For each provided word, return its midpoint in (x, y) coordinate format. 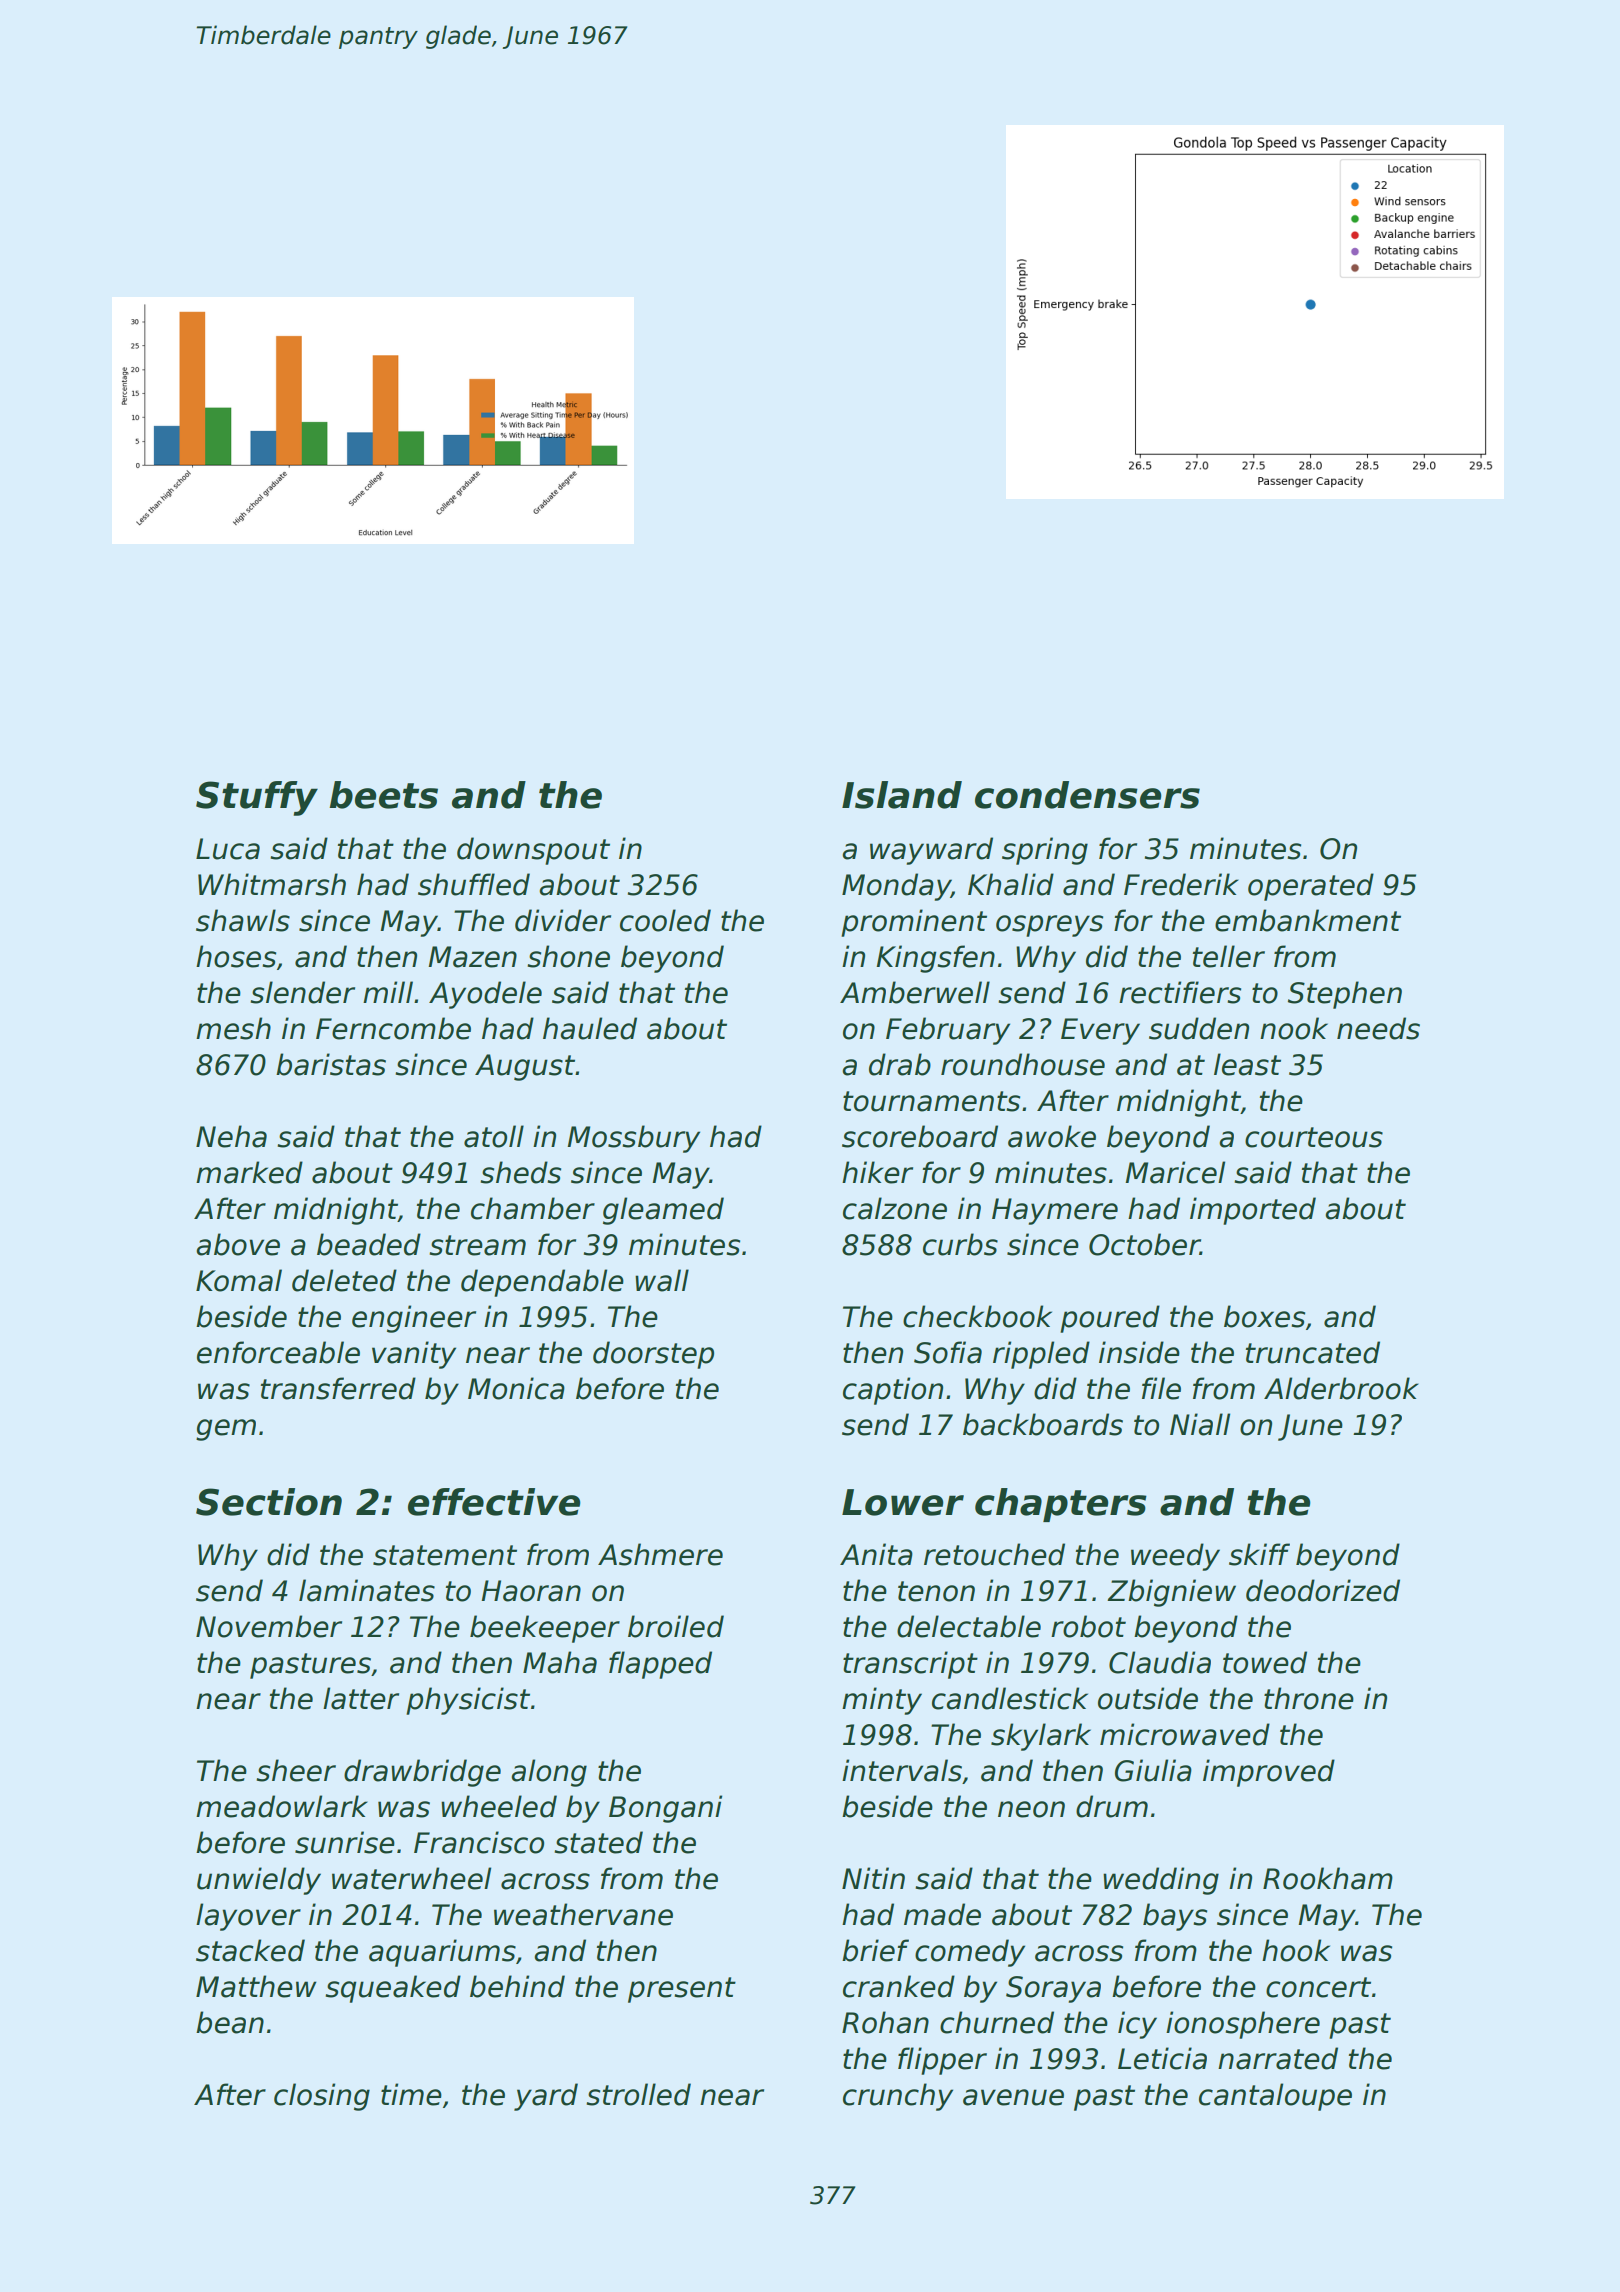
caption (893, 1391)
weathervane (583, 1914)
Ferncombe (393, 1028)
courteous (1314, 1137)
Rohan (885, 2022)
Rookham (1328, 1878)
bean (230, 2022)
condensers (1087, 795)
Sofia (948, 1352)
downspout (533, 851)
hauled (590, 1028)
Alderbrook (1341, 1388)
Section (269, 1502)
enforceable (278, 1352)
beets (383, 795)
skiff (1259, 1554)
